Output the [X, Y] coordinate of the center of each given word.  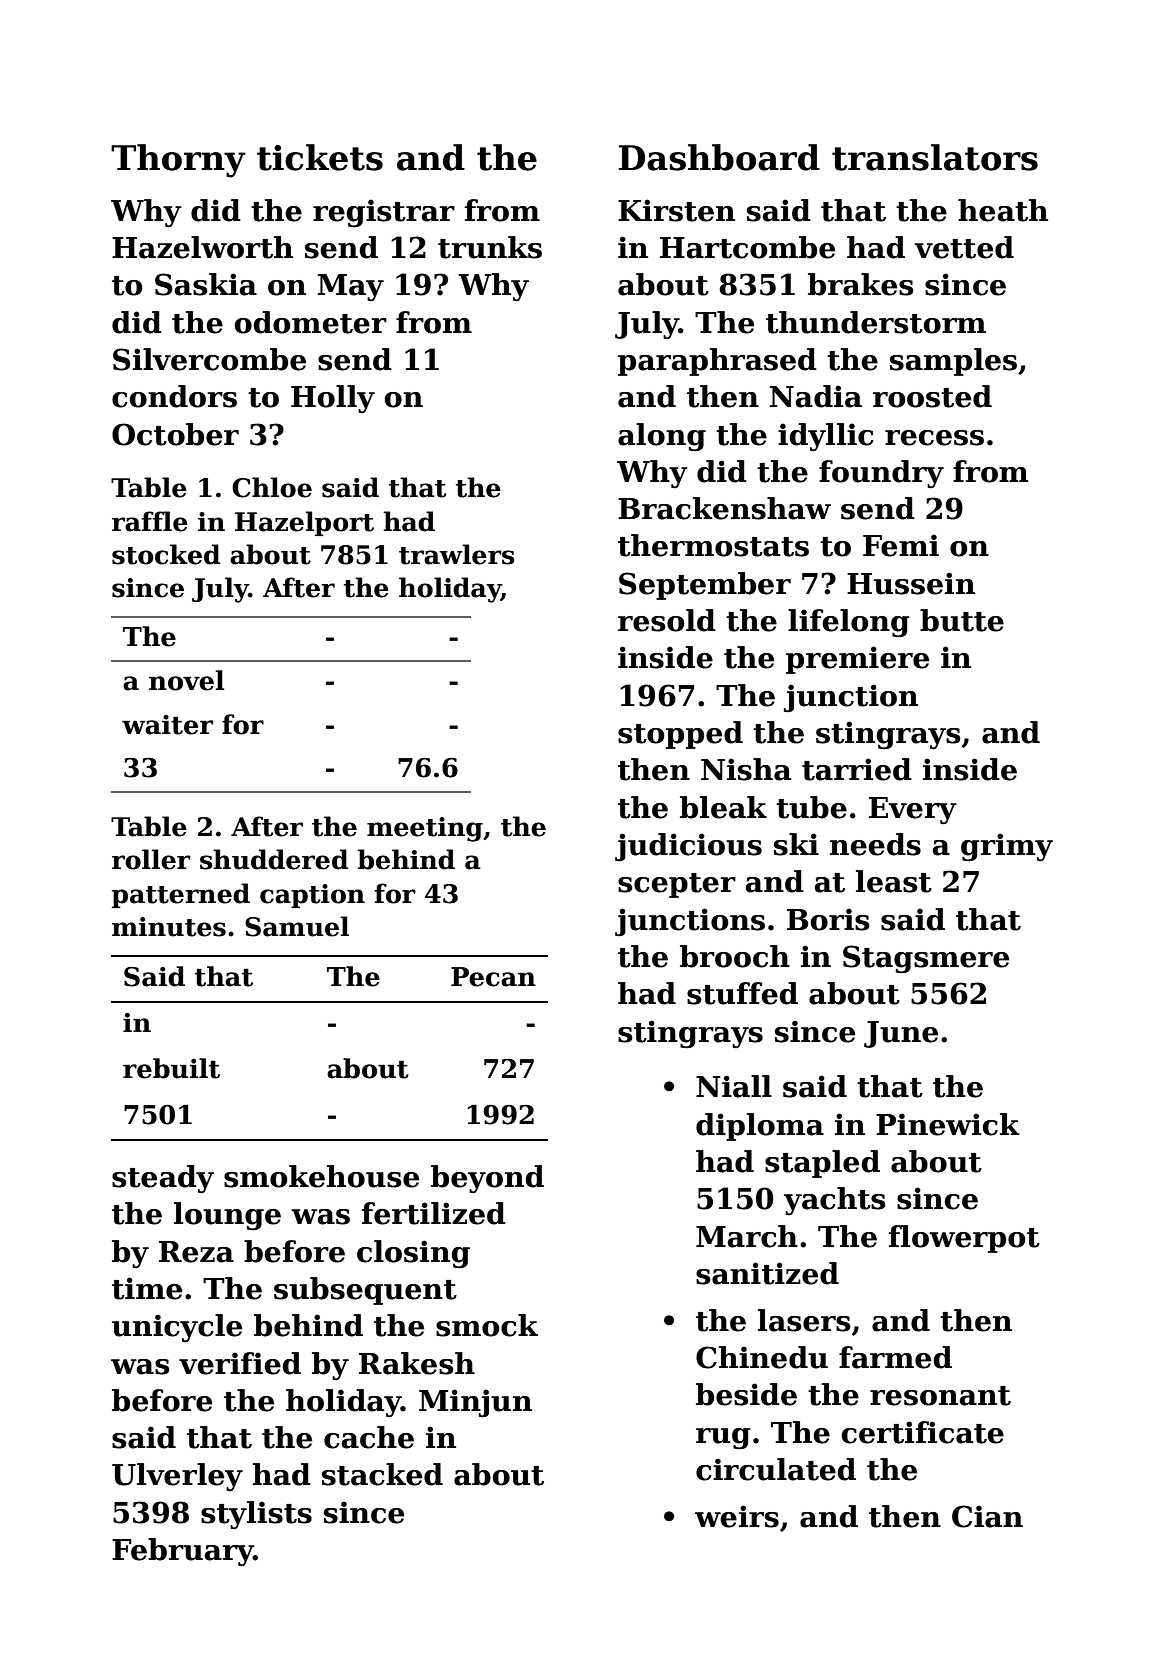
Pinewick [948, 1124]
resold [667, 620]
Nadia [816, 396]
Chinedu [762, 1357]
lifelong [849, 623]
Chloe [272, 487]
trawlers [457, 554]
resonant [940, 1396]
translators [935, 157]
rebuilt [171, 1068]
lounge [227, 1216]
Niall [734, 1086]
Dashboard [719, 157]
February [183, 1552]
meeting [425, 829]
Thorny [178, 161]
